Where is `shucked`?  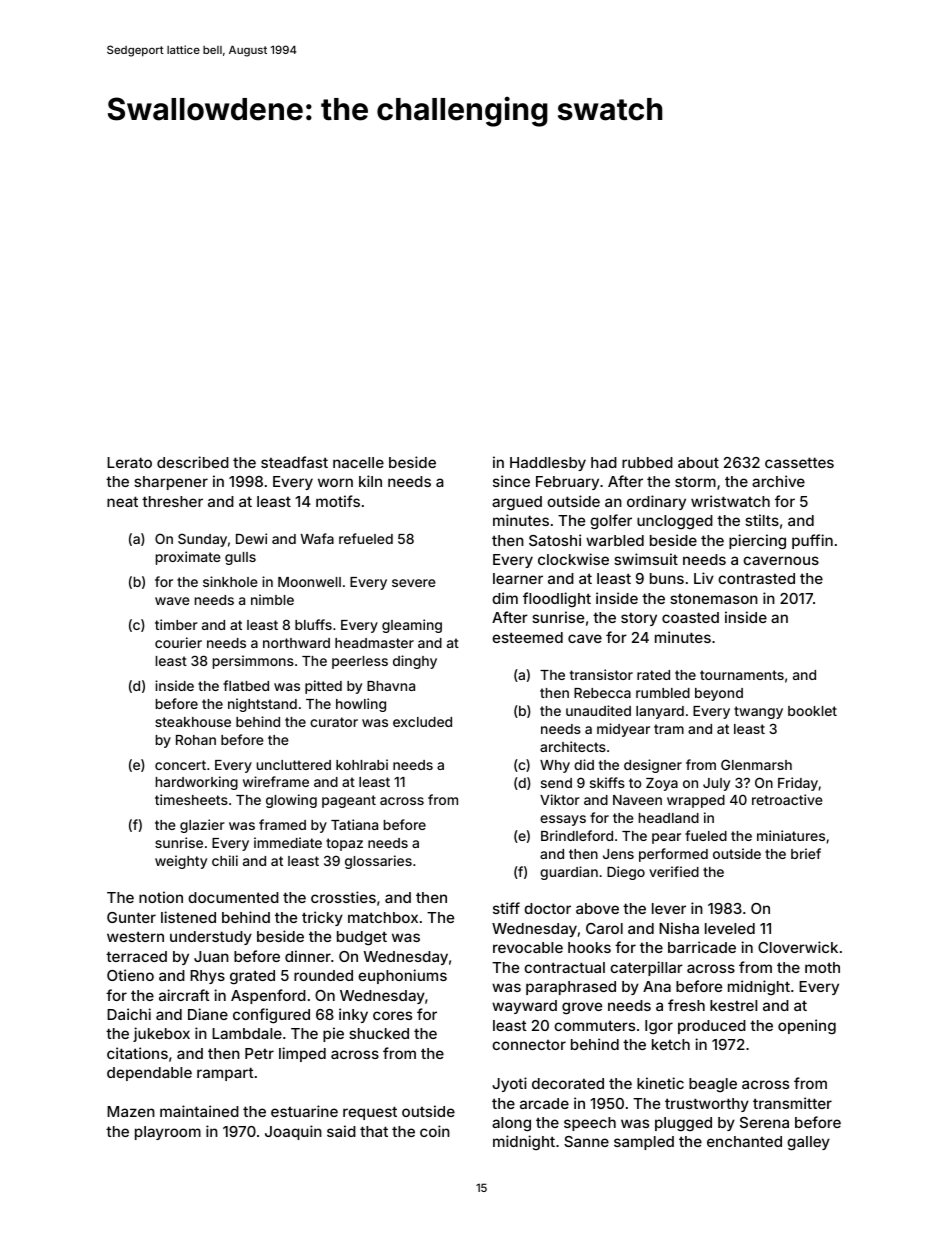 shucked is located at coordinates (379, 1033).
